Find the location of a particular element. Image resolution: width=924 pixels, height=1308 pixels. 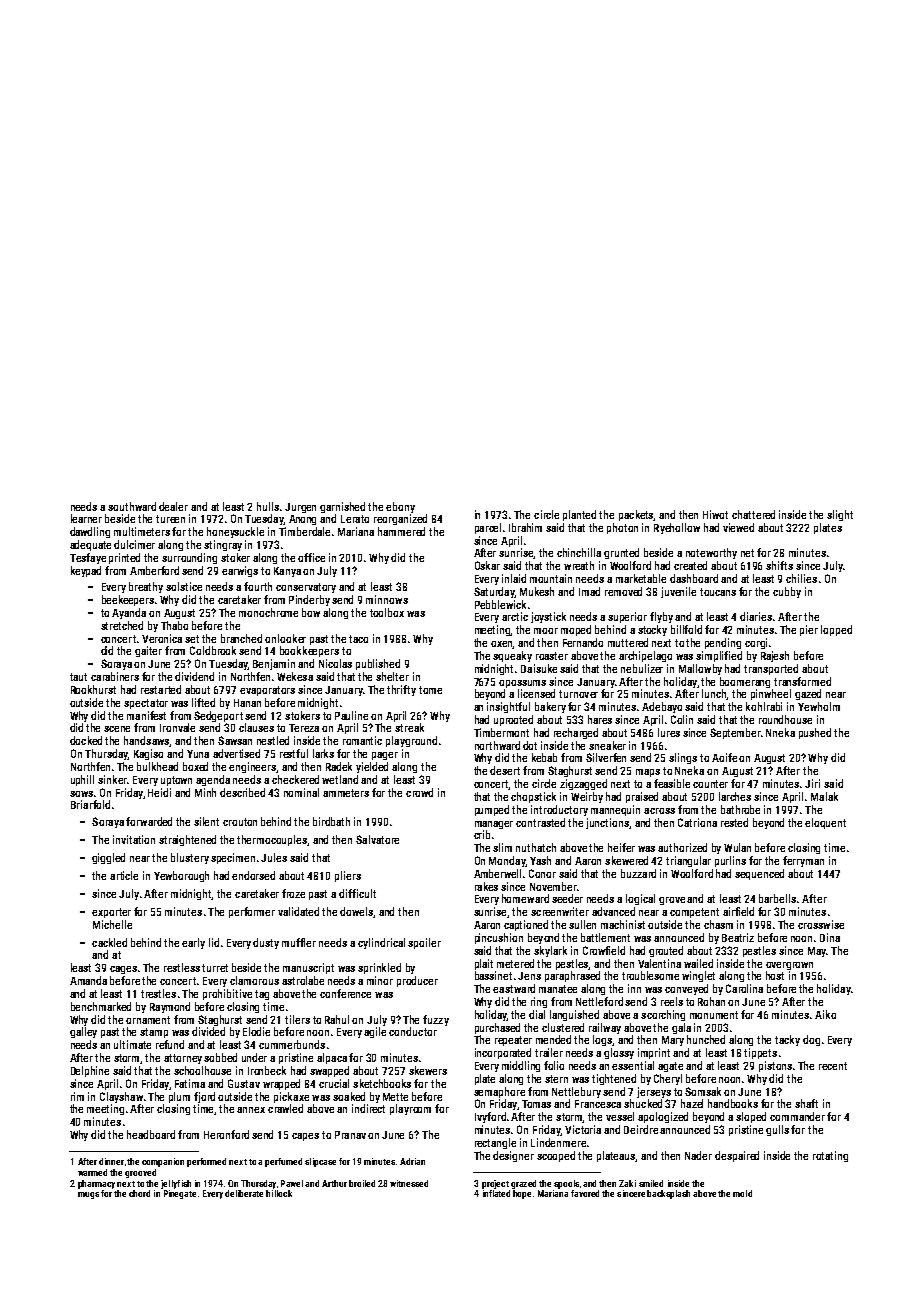

tureen is located at coordinates (170, 519).
